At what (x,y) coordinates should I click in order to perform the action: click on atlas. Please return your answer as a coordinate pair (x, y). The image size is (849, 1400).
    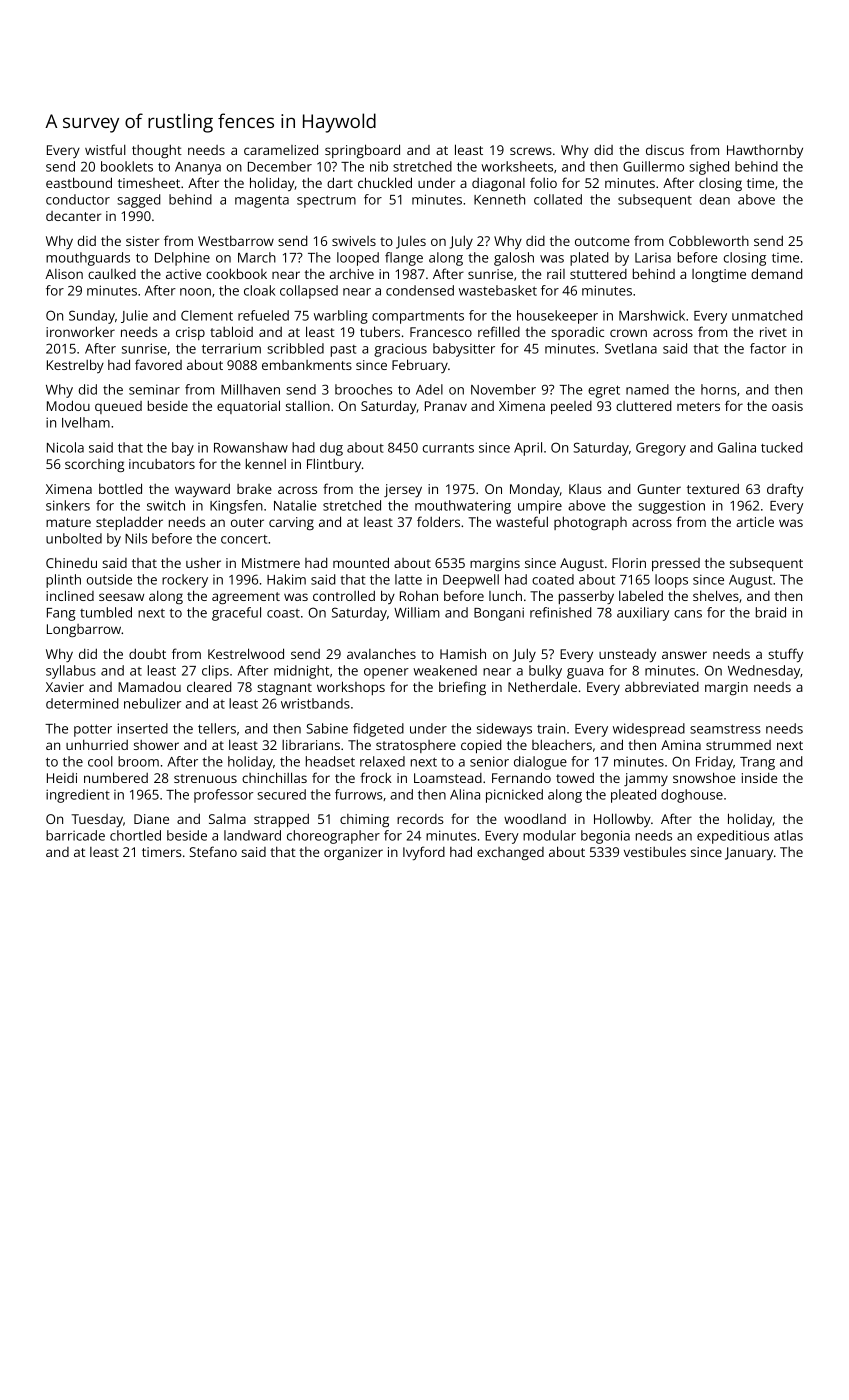
    Looking at the image, I should click on (788, 835).
